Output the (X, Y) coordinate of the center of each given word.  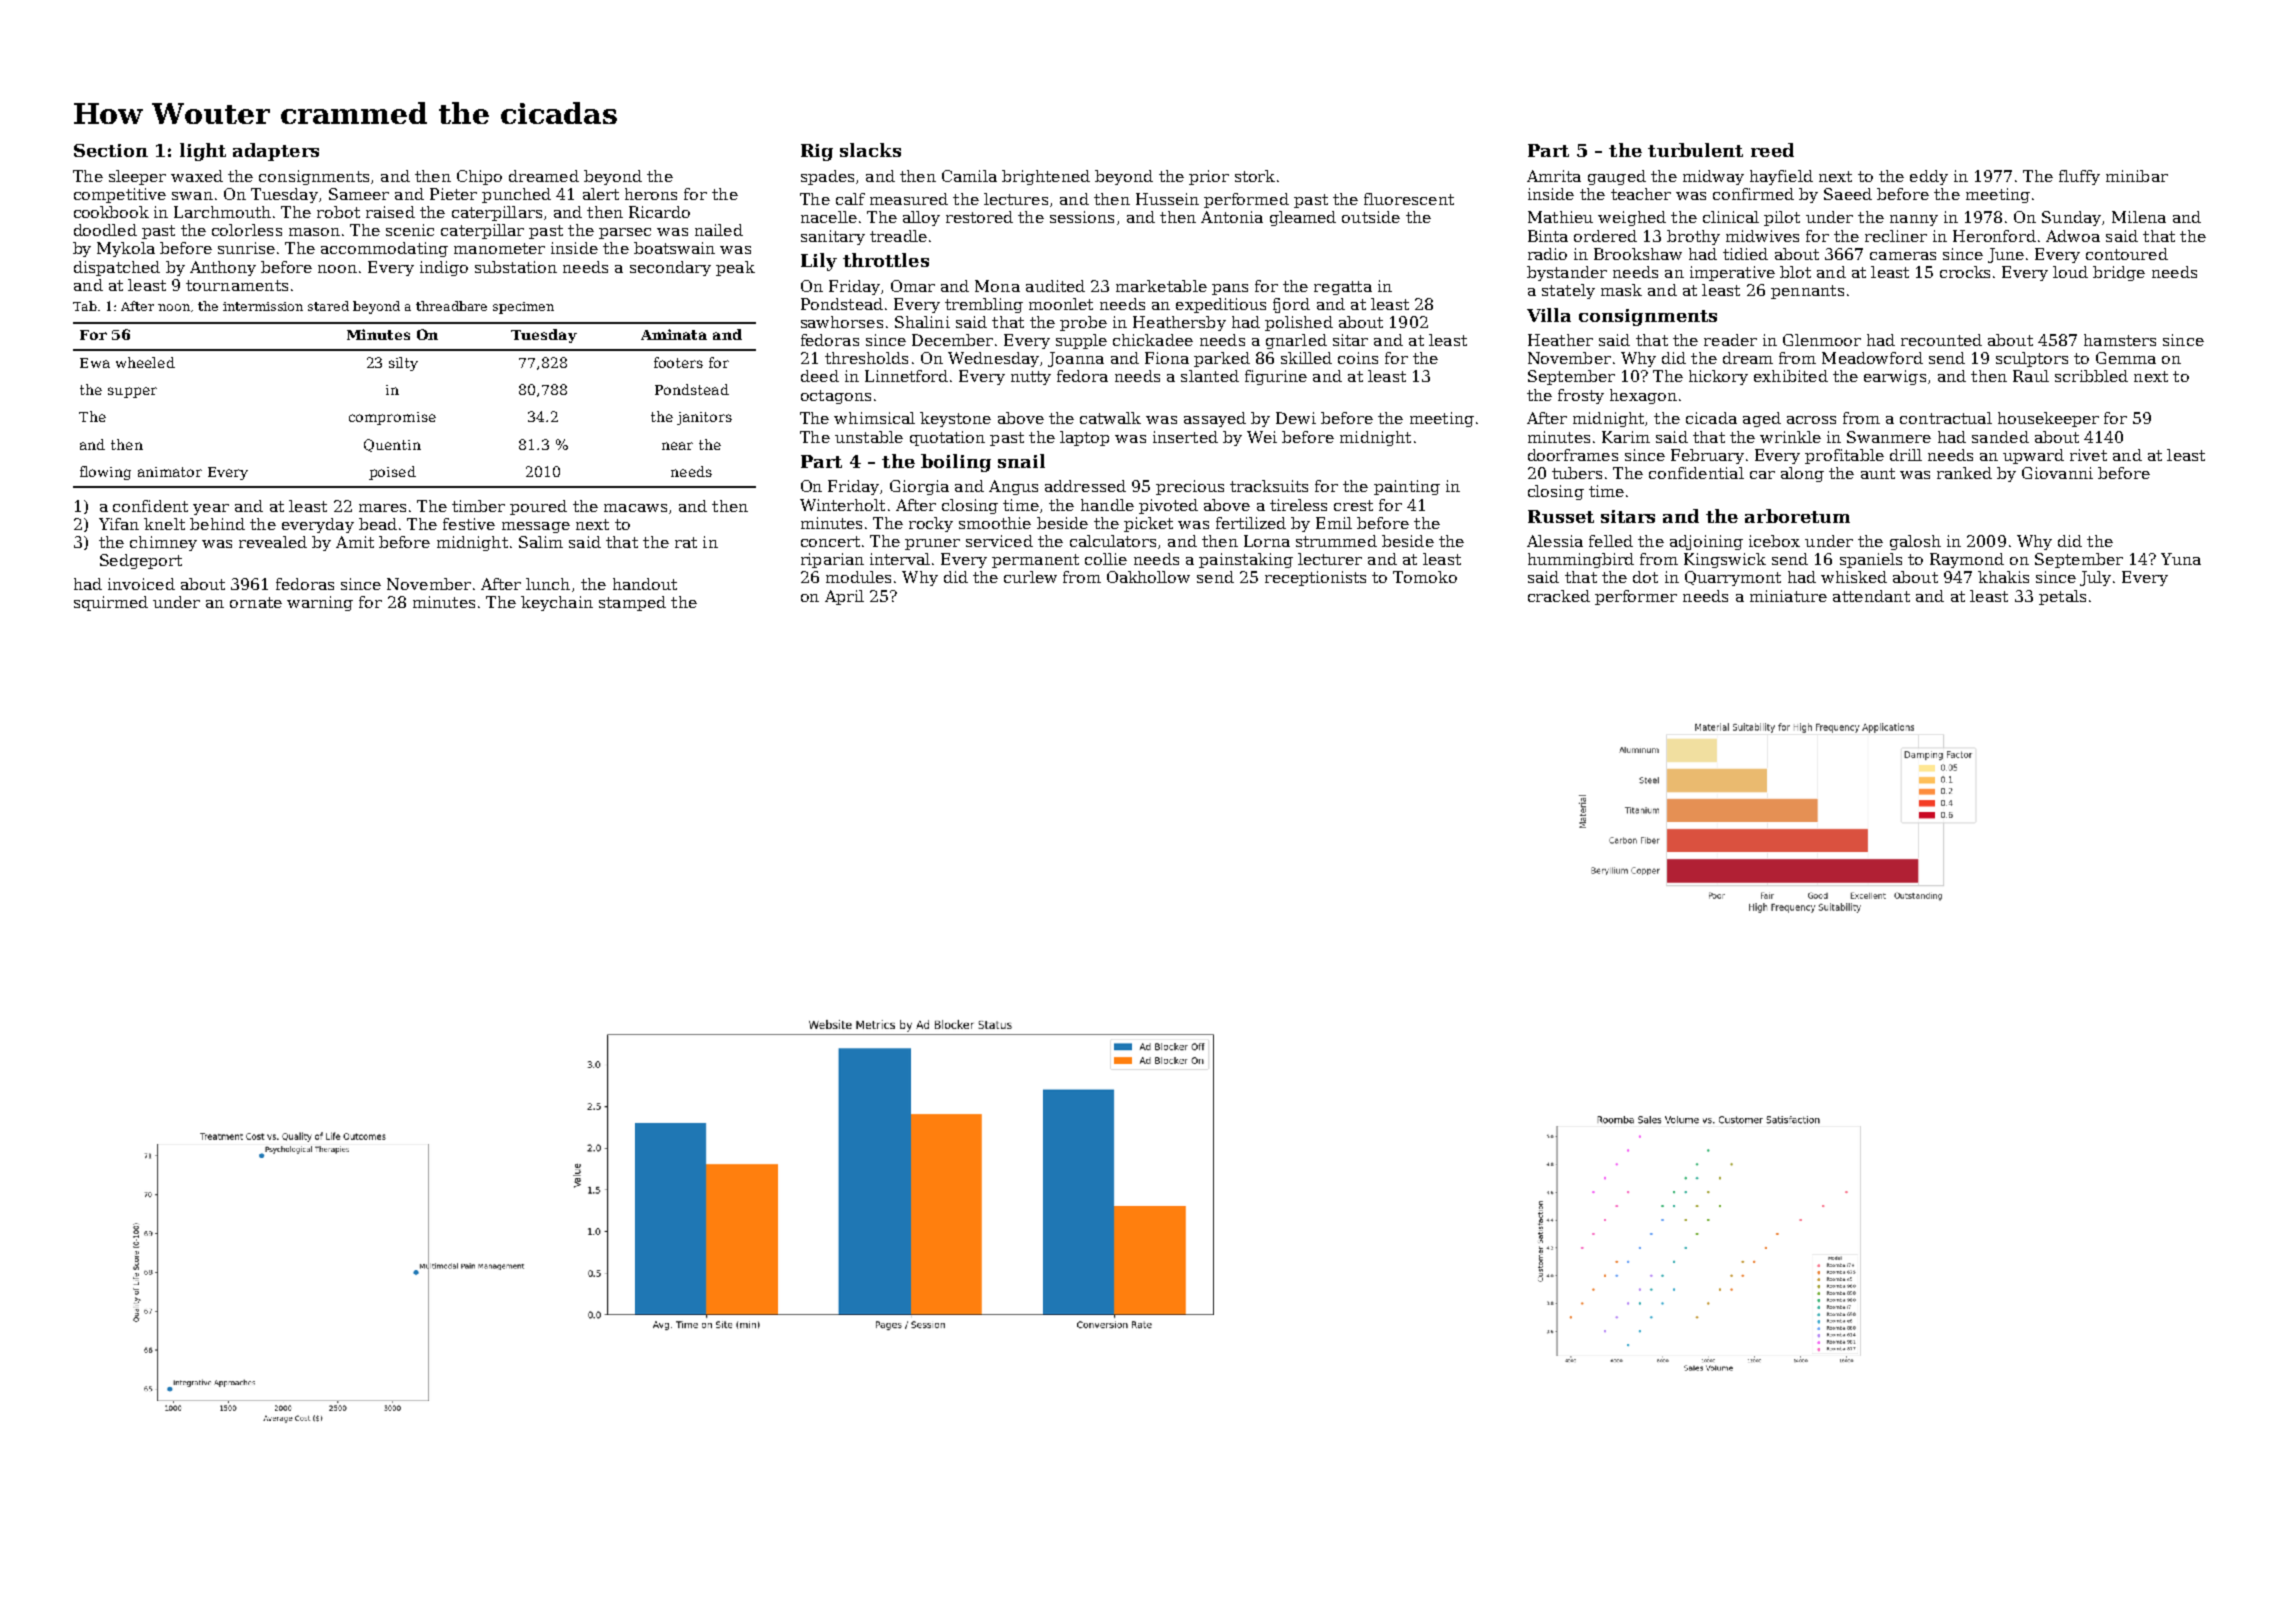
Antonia (1232, 217)
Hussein (1167, 199)
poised (392, 473)
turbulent (1695, 150)
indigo (444, 268)
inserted (1185, 437)
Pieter (453, 194)
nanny (1914, 220)
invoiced (141, 584)
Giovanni (2057, 473)
